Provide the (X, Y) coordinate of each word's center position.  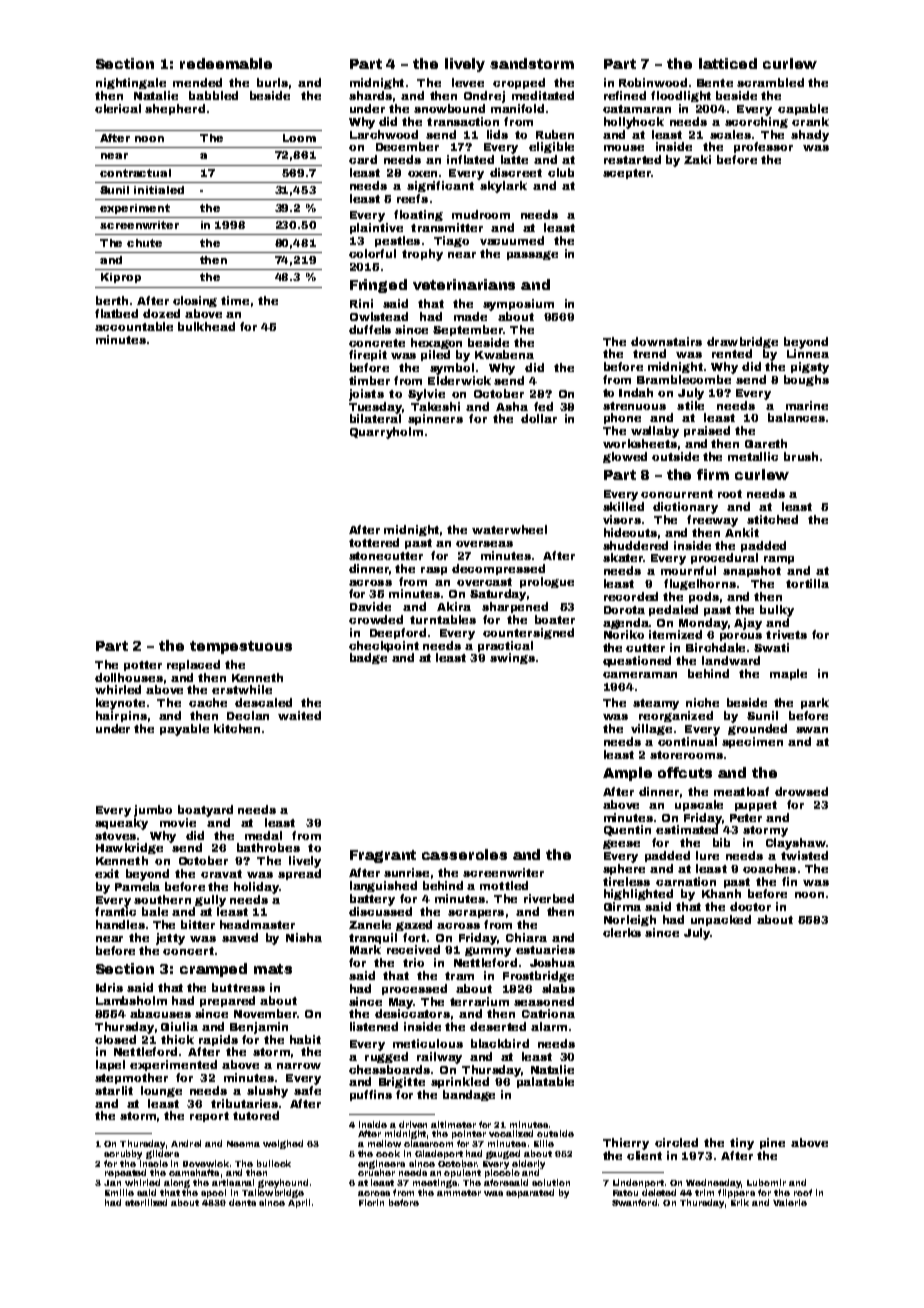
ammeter (459, 1193)
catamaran (637, 109)
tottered (374, 542)
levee (468, 82)
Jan (112, 1183)
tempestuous (241, 647)
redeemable (226, 63)
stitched (772, 519)
